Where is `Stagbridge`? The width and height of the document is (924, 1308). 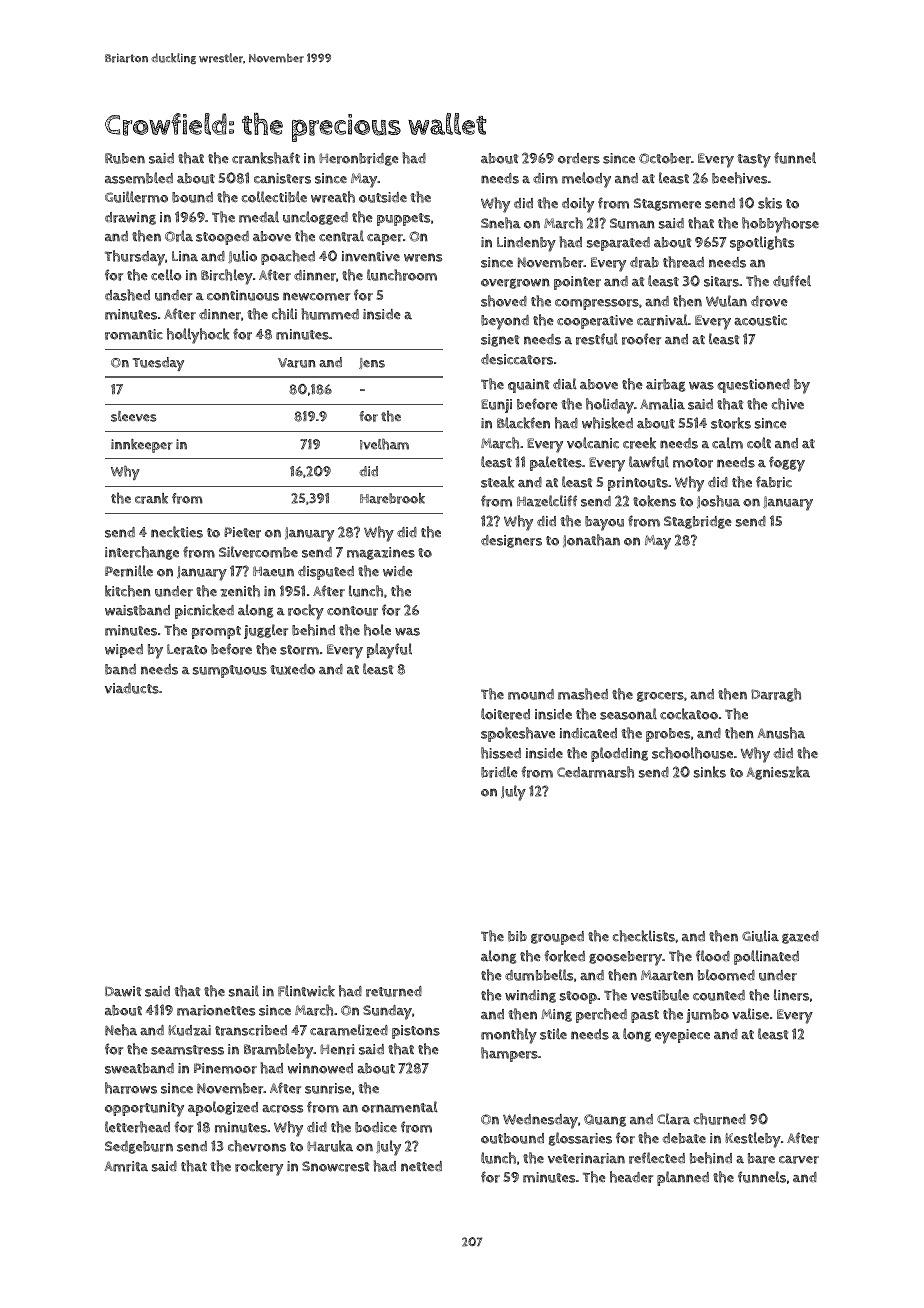 Stagbridge is located at coordinates (697, 522).
